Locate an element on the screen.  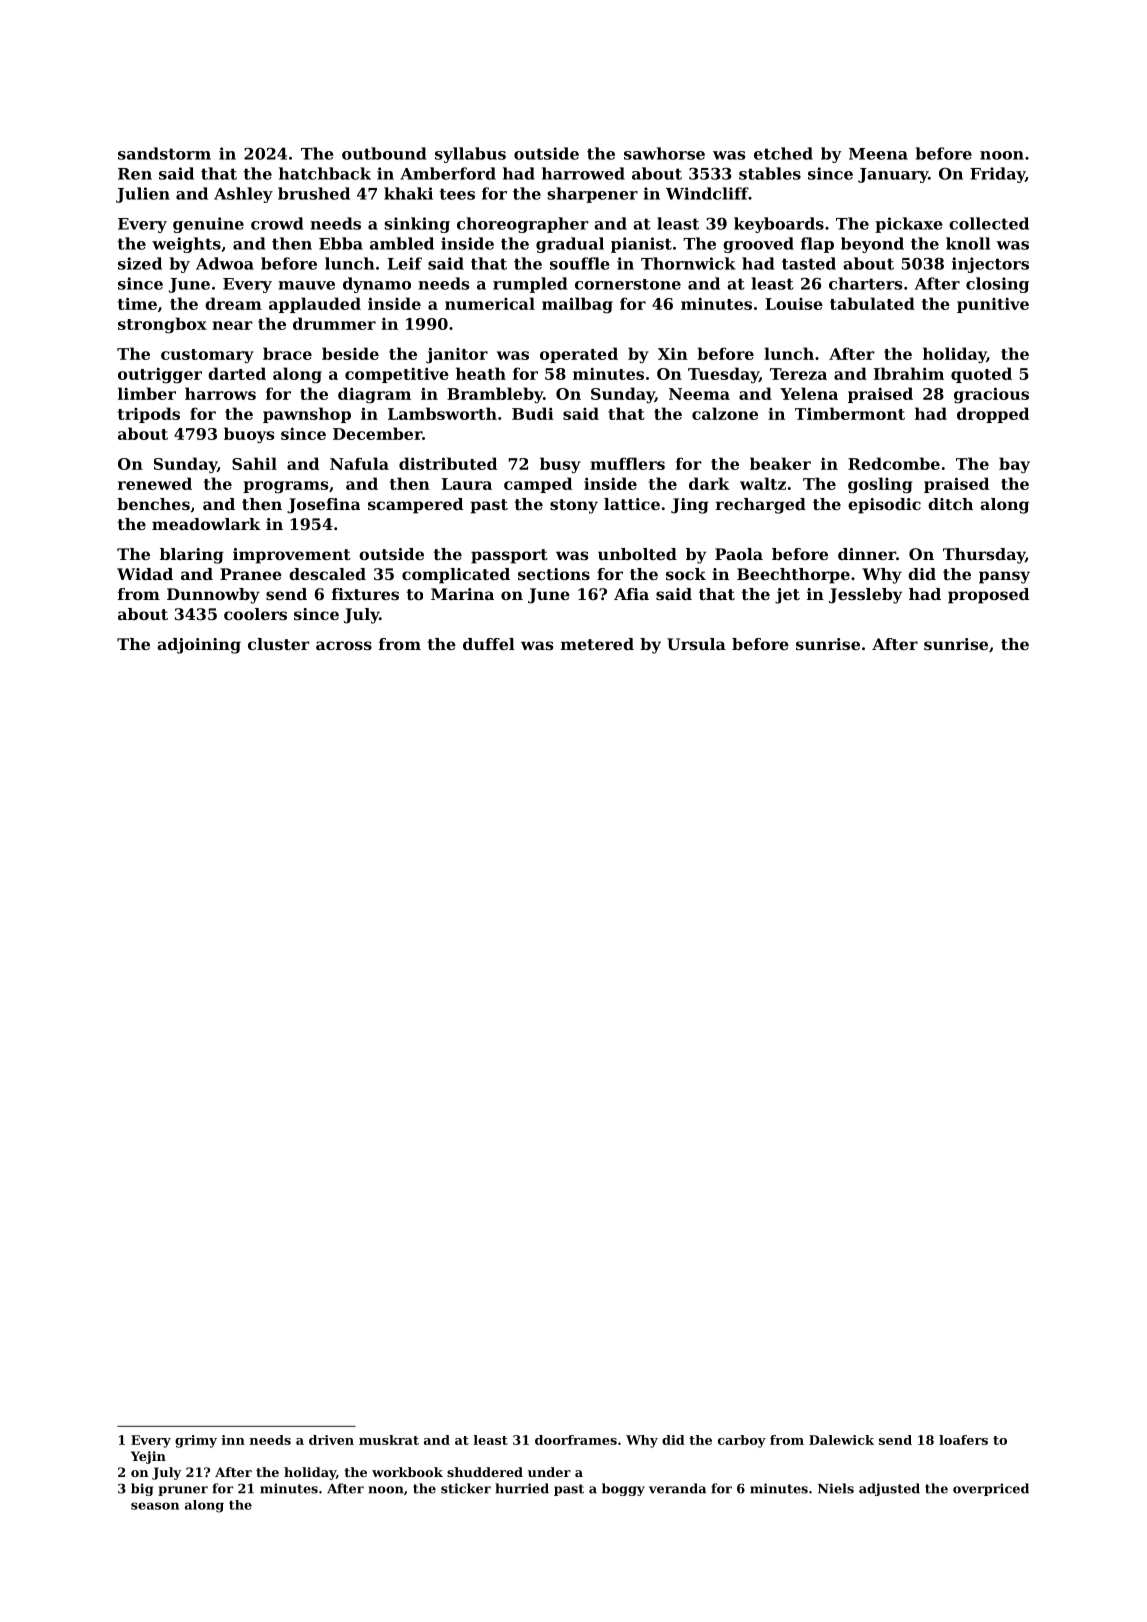
sandstorm is located at coordinates (164, 153).
